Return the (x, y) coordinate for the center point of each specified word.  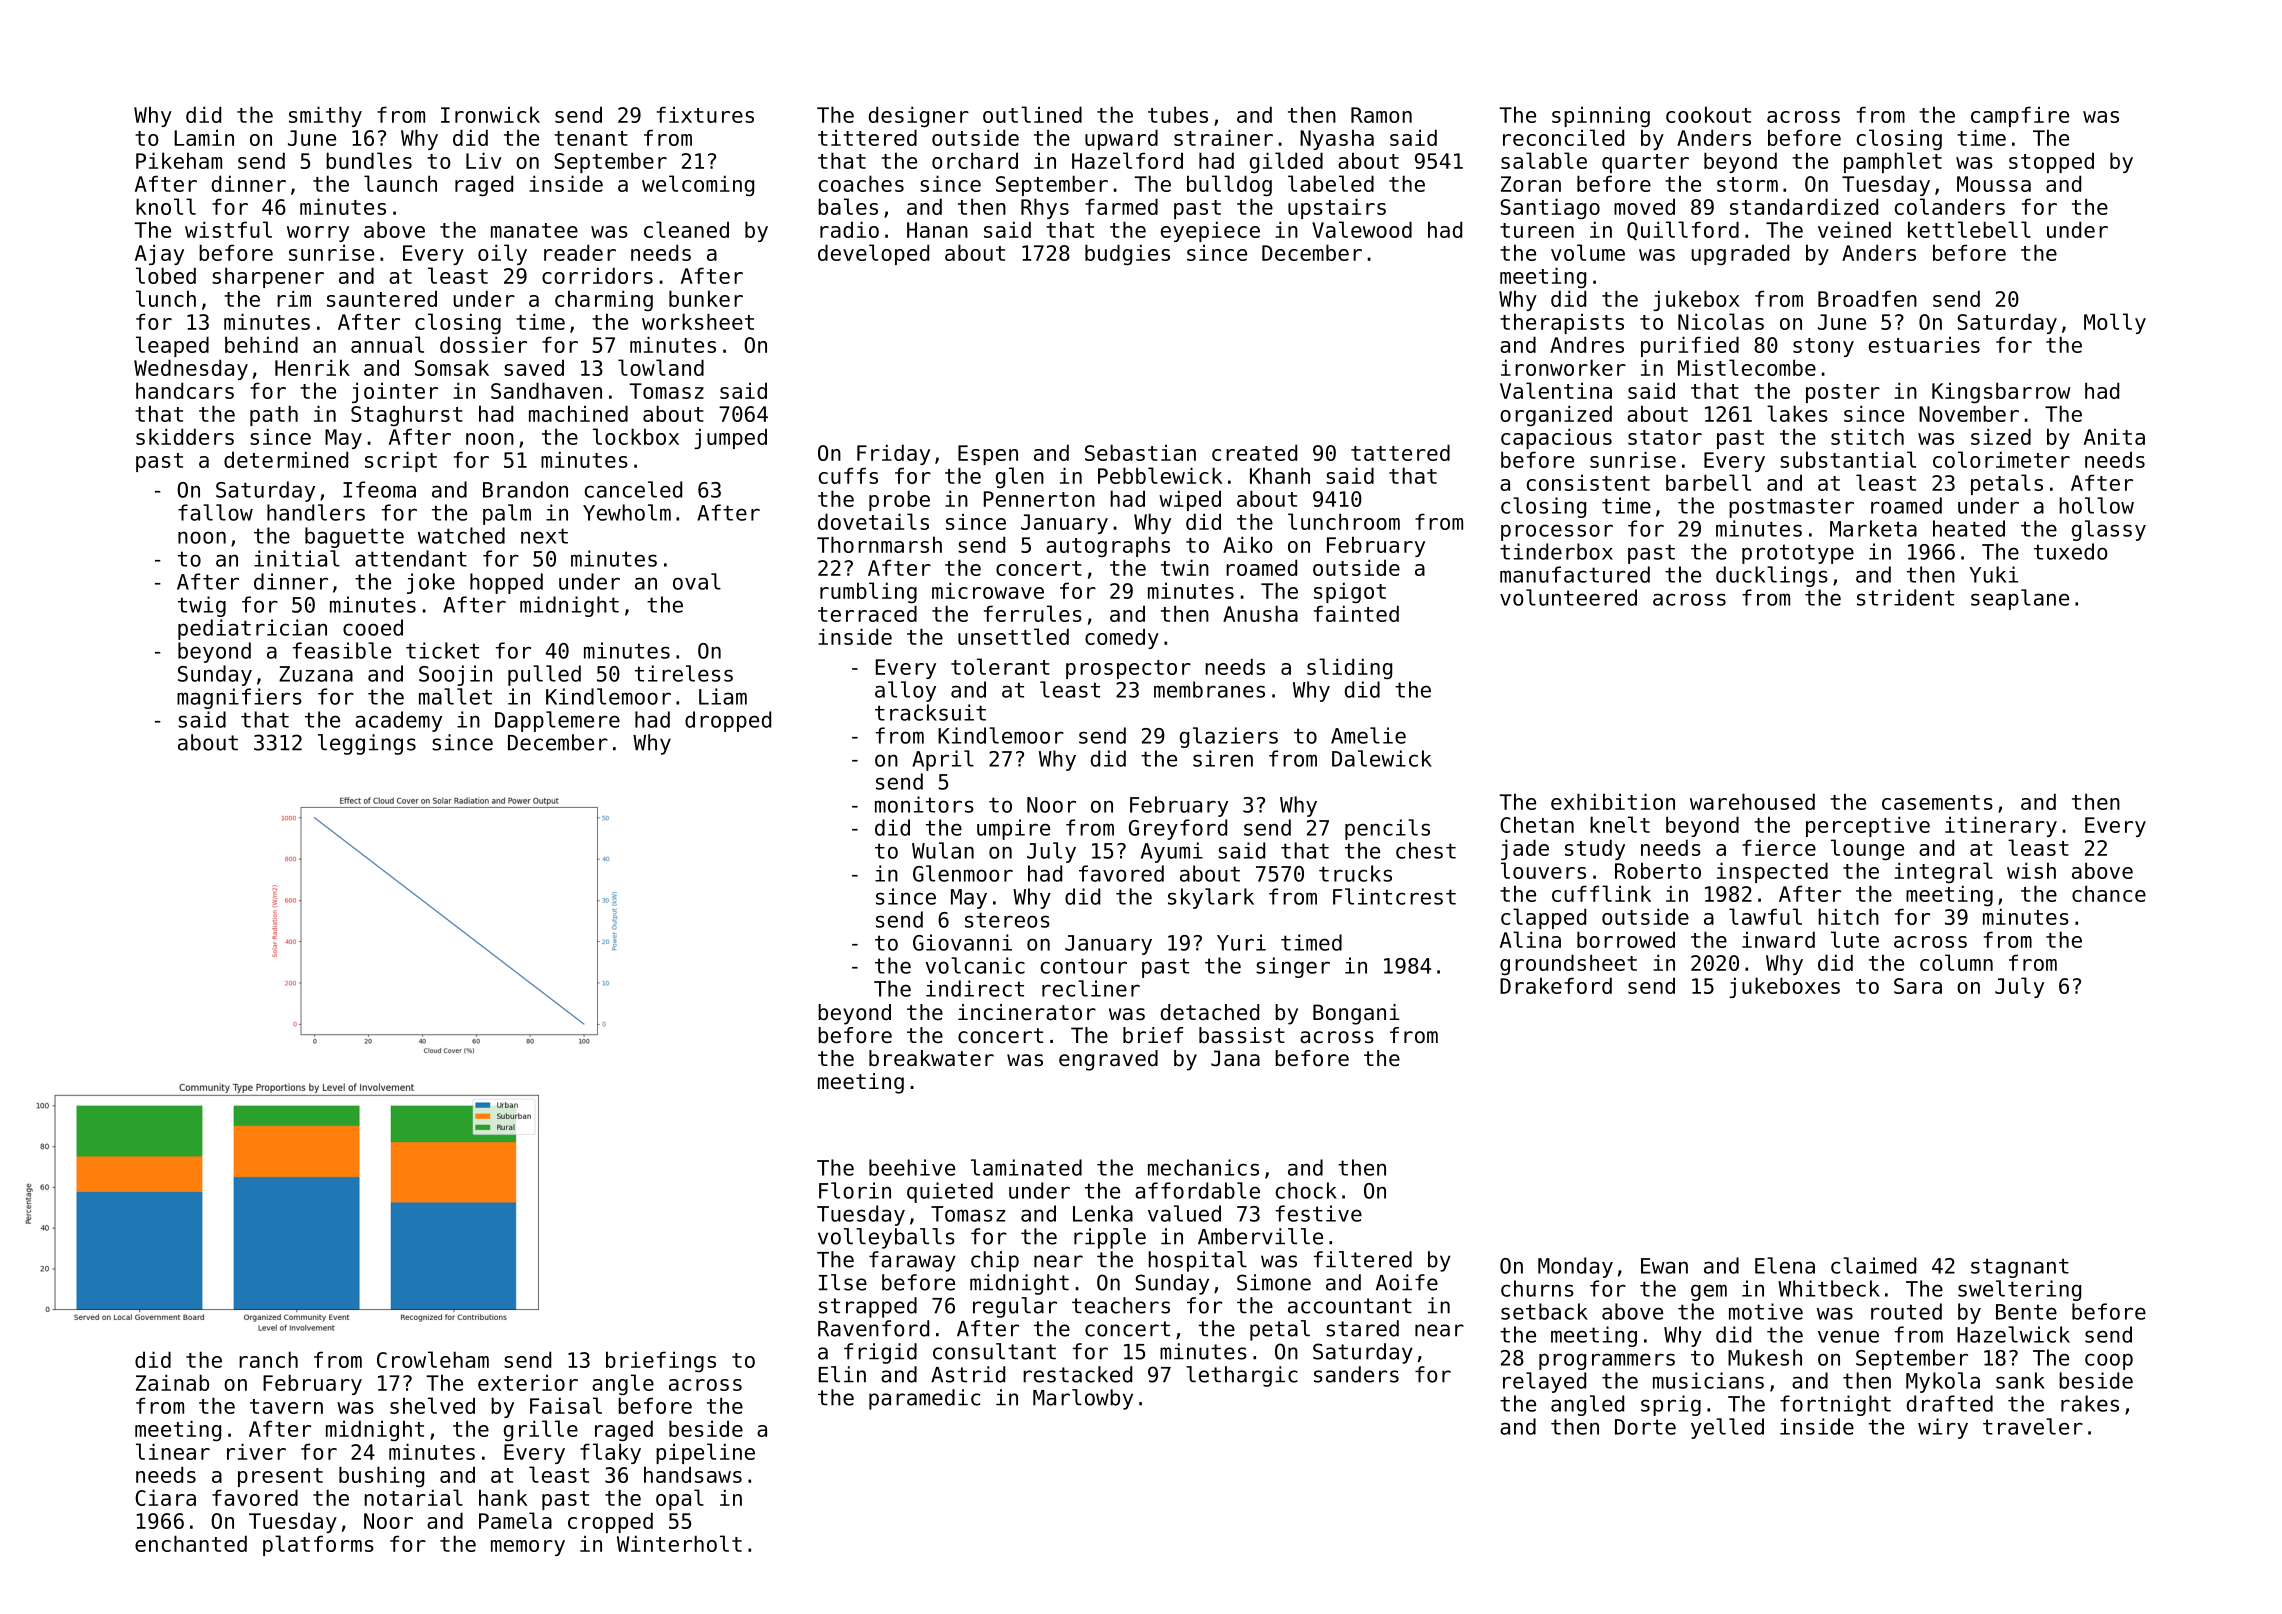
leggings (367, 744)
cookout (1708, 114)
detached (1210, 1012)
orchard (975, 160)
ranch (268, 1359)
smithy (325, 116)
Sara (1918, 986)
